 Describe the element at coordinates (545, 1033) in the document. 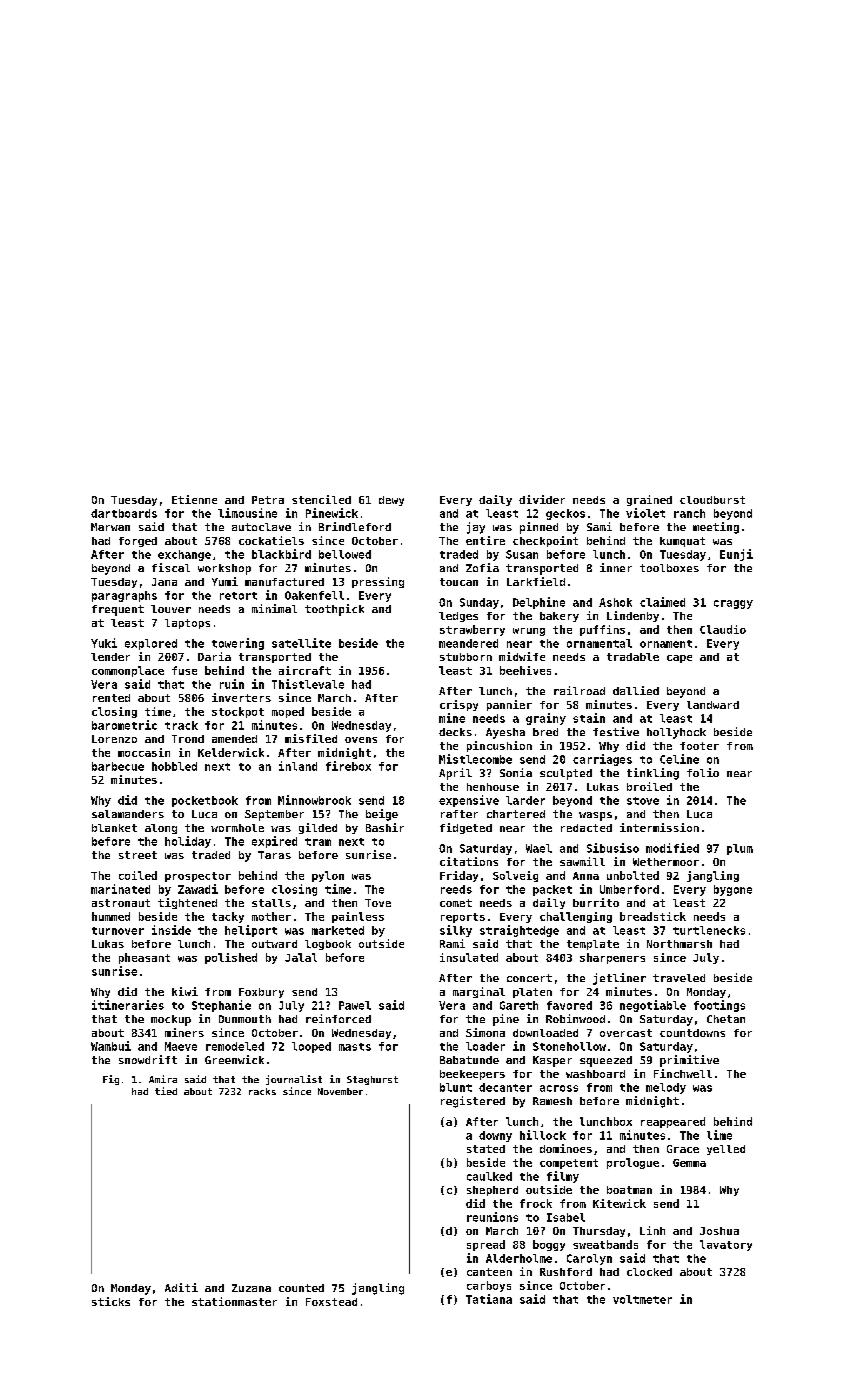

I see `downloaded` at that location.
